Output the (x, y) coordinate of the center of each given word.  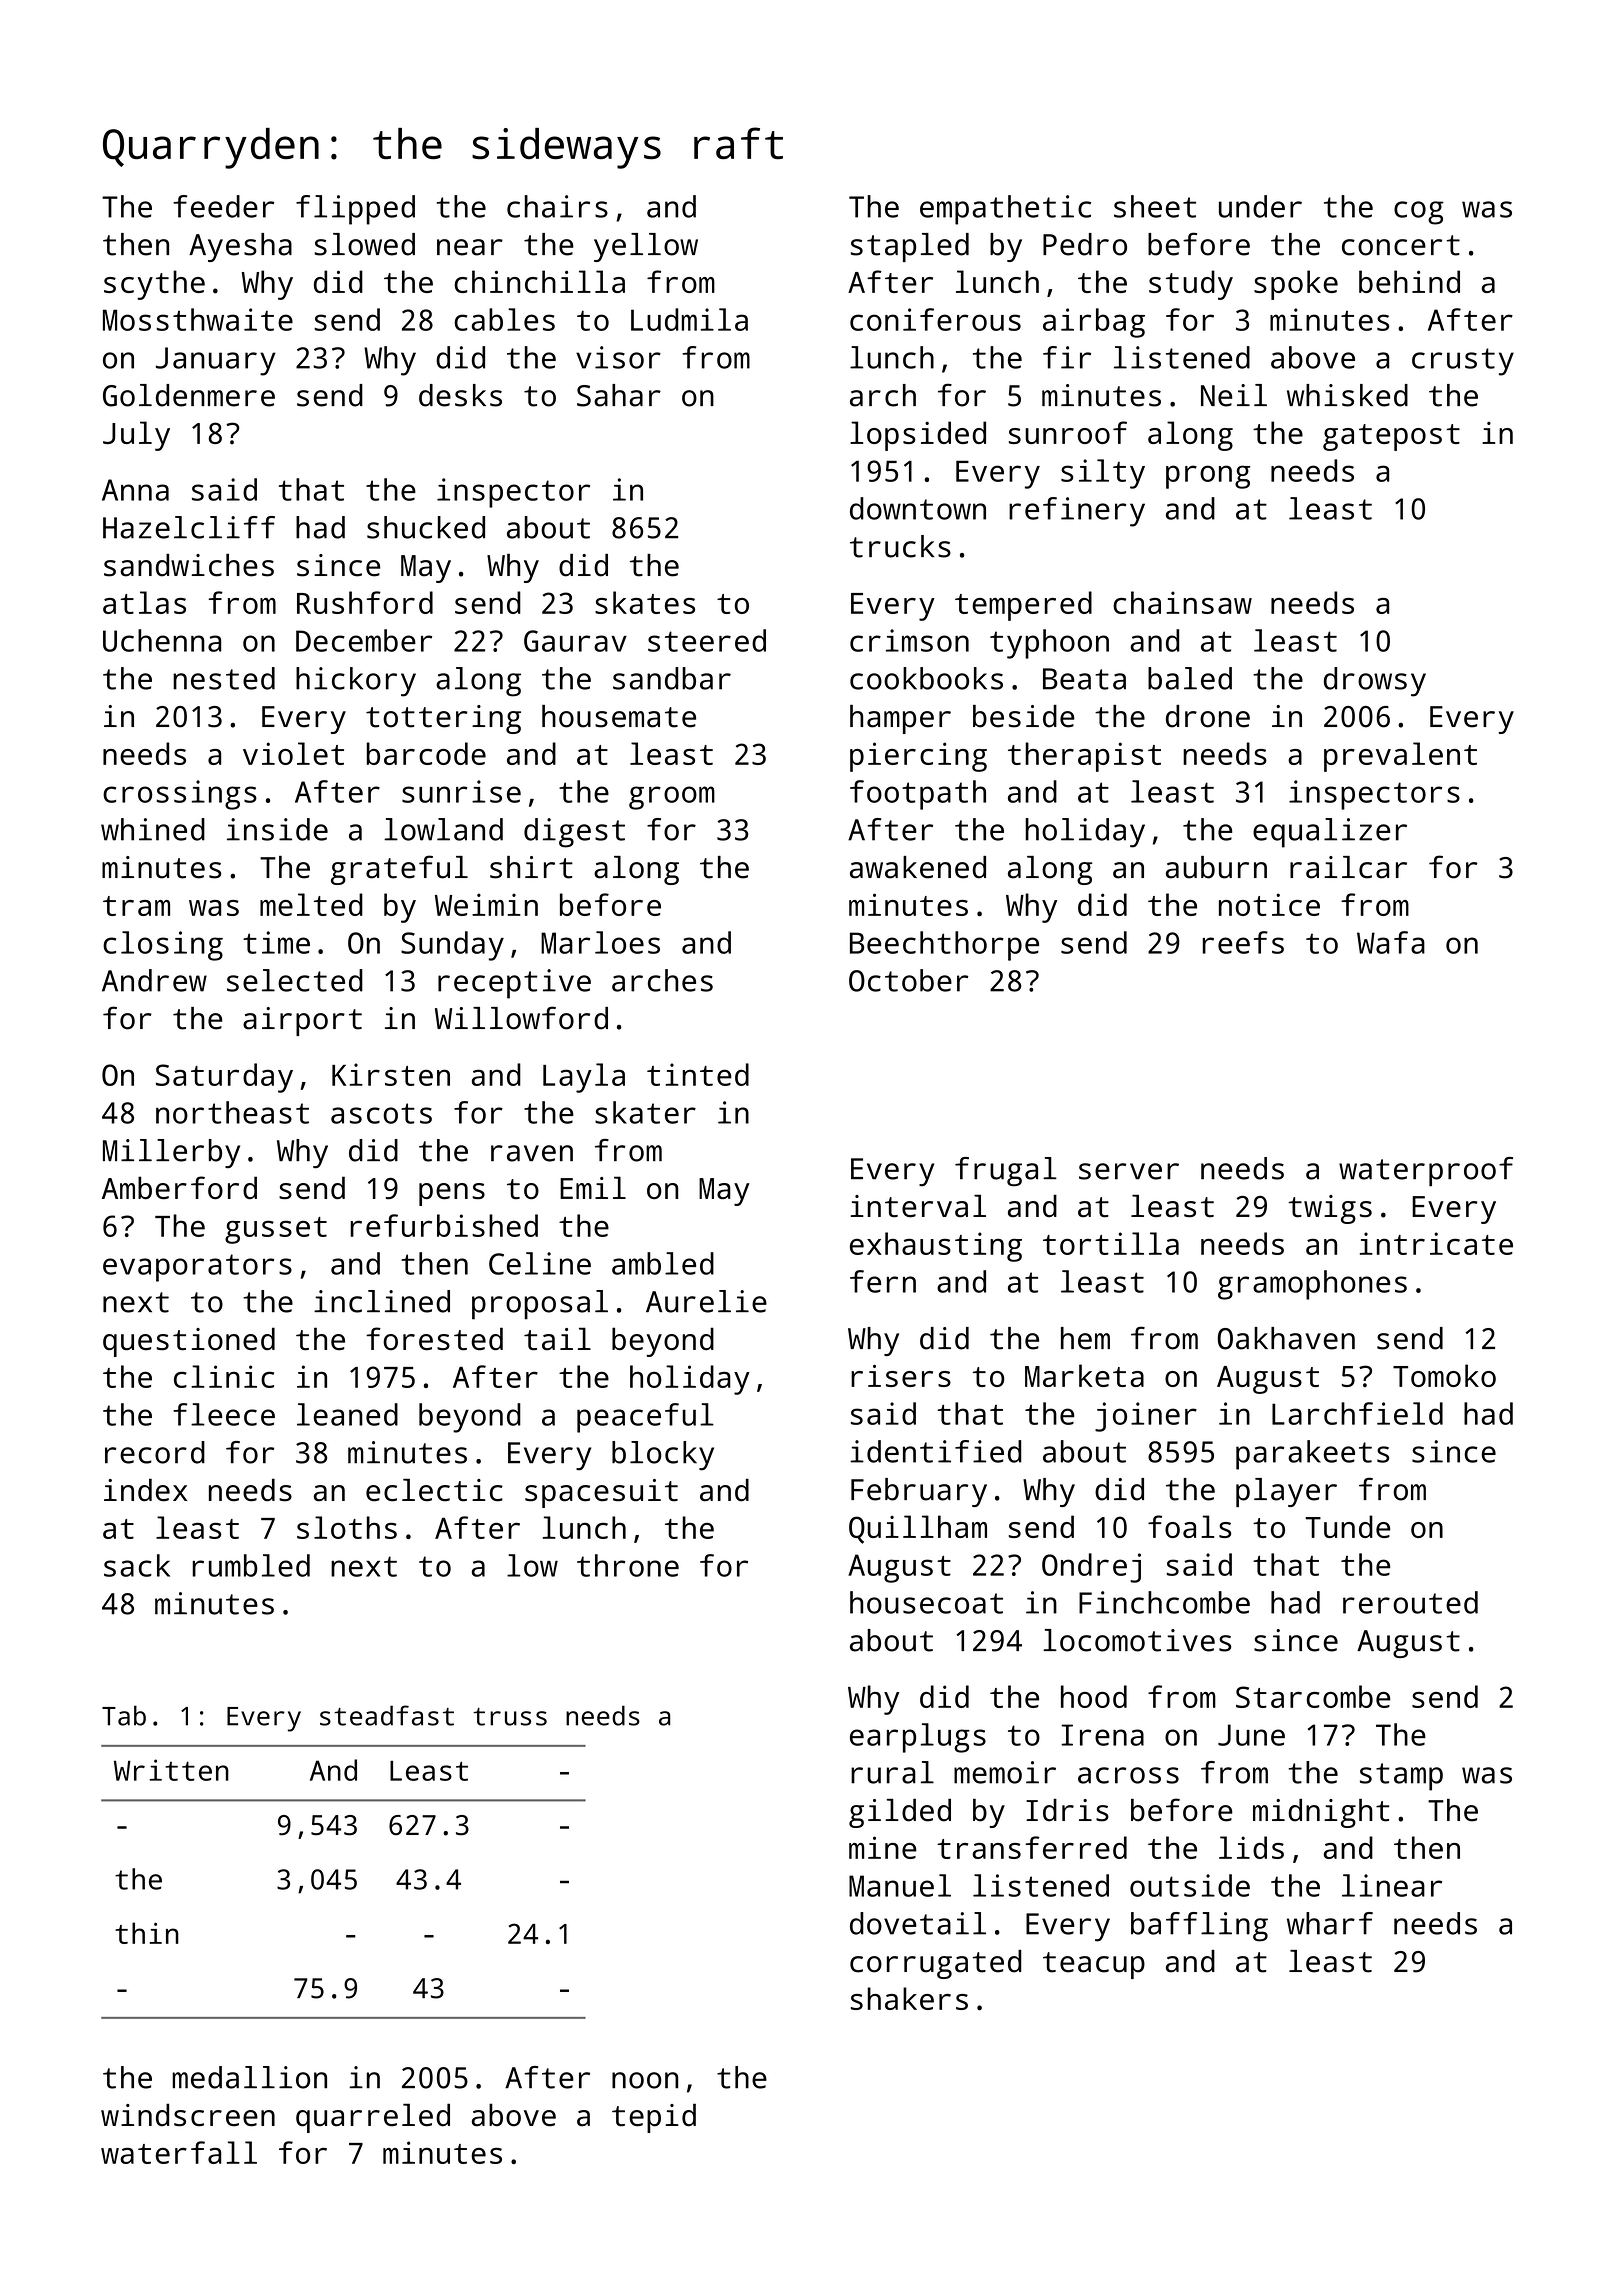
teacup (1094, 1965)
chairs (557, 206)
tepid (654, 2118)
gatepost (1391, 437)
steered (707, 640)
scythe (154, 285)
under (1260, 206)
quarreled (373, 2118)
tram (136, 906)
